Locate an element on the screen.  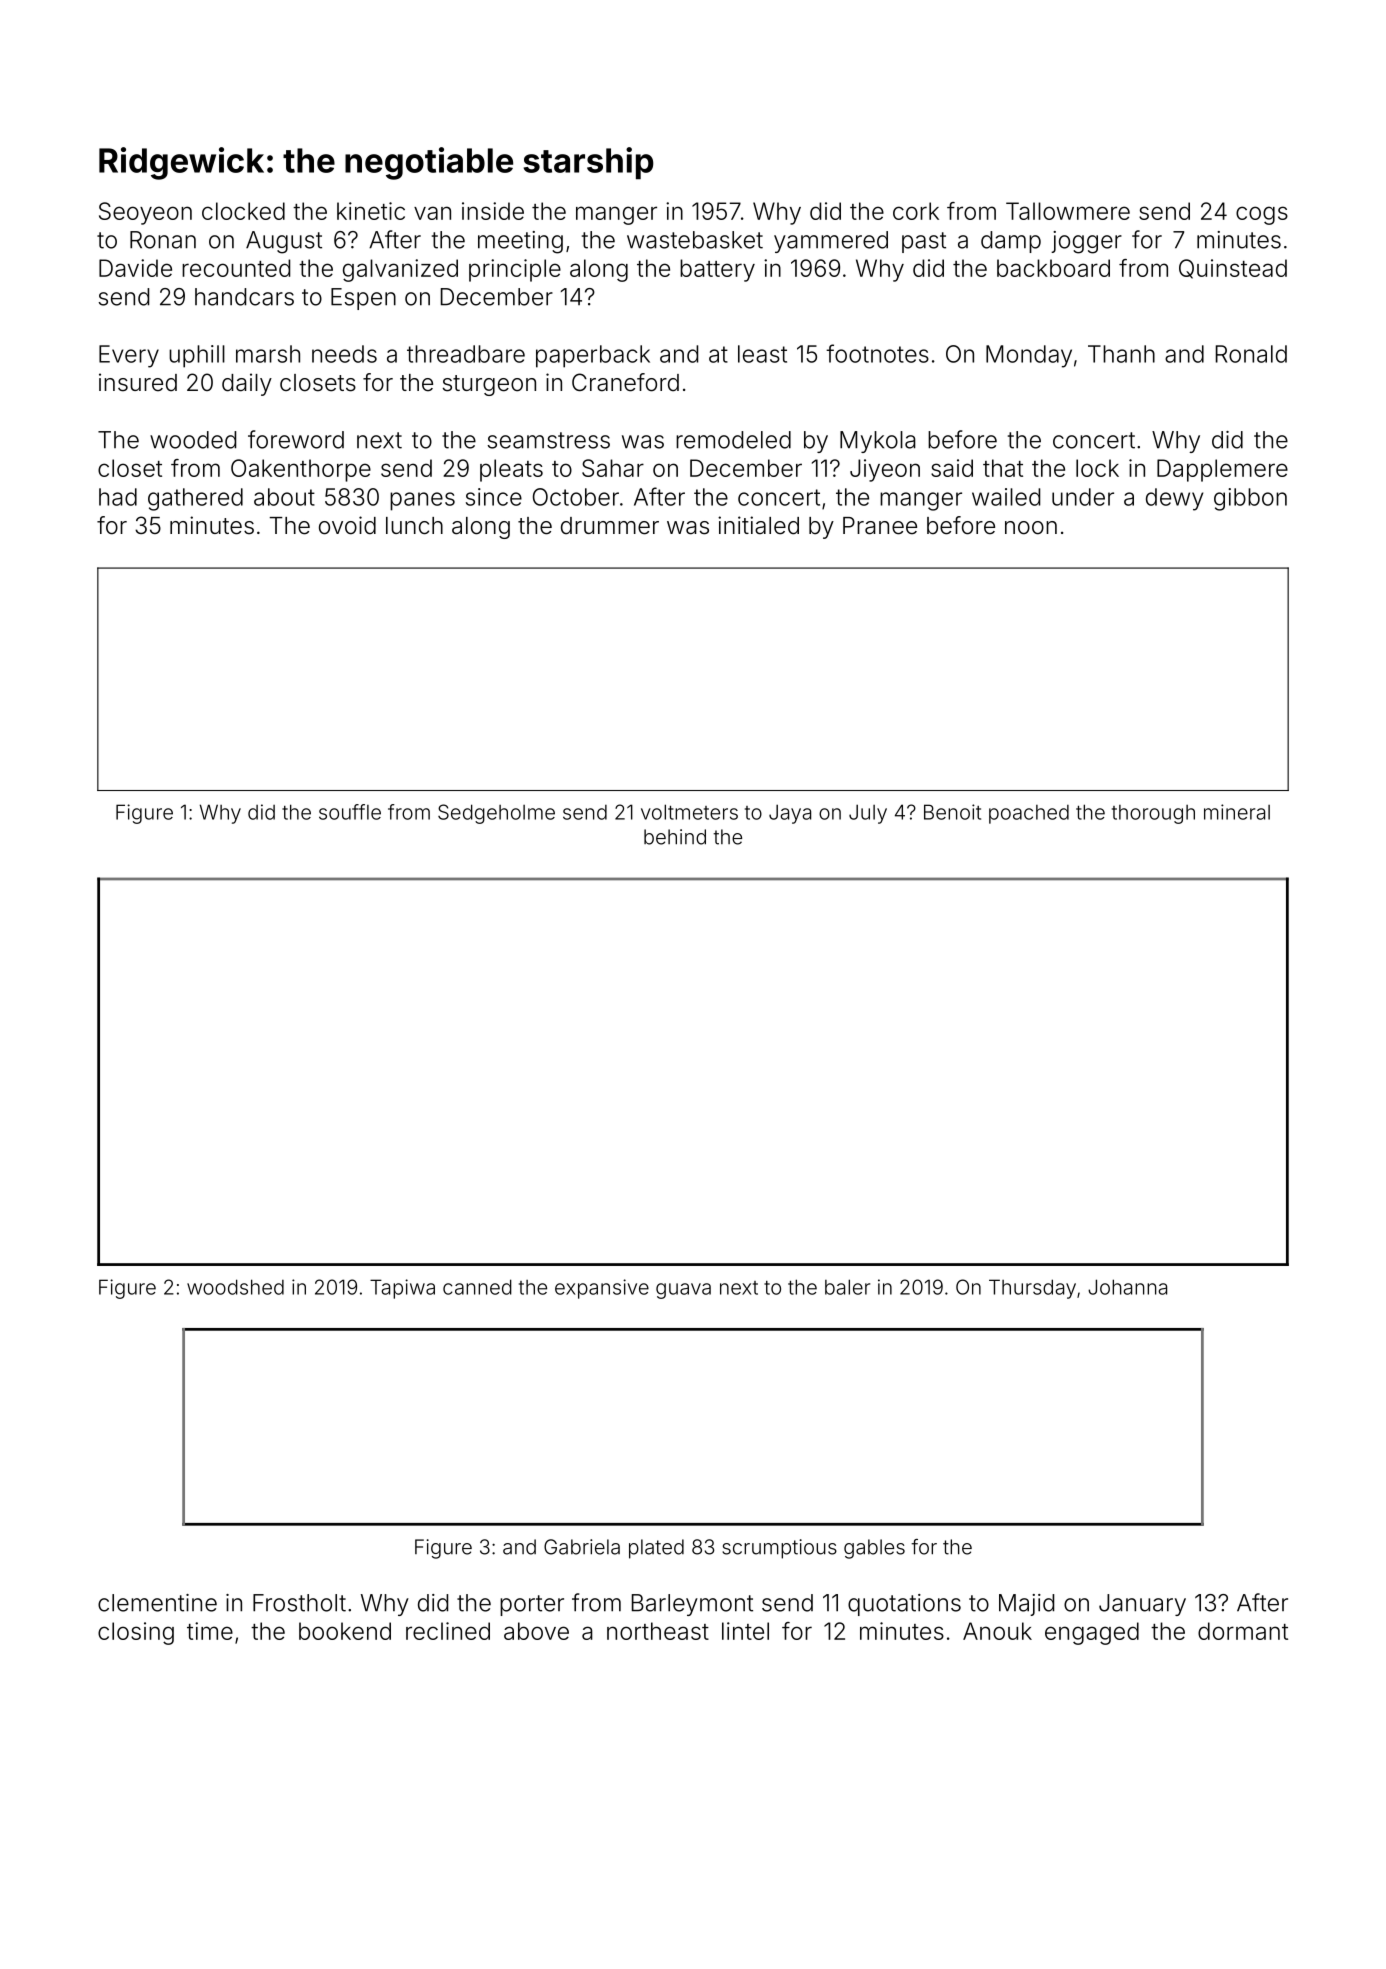
kinetic is located at coordinates (371, 211).
